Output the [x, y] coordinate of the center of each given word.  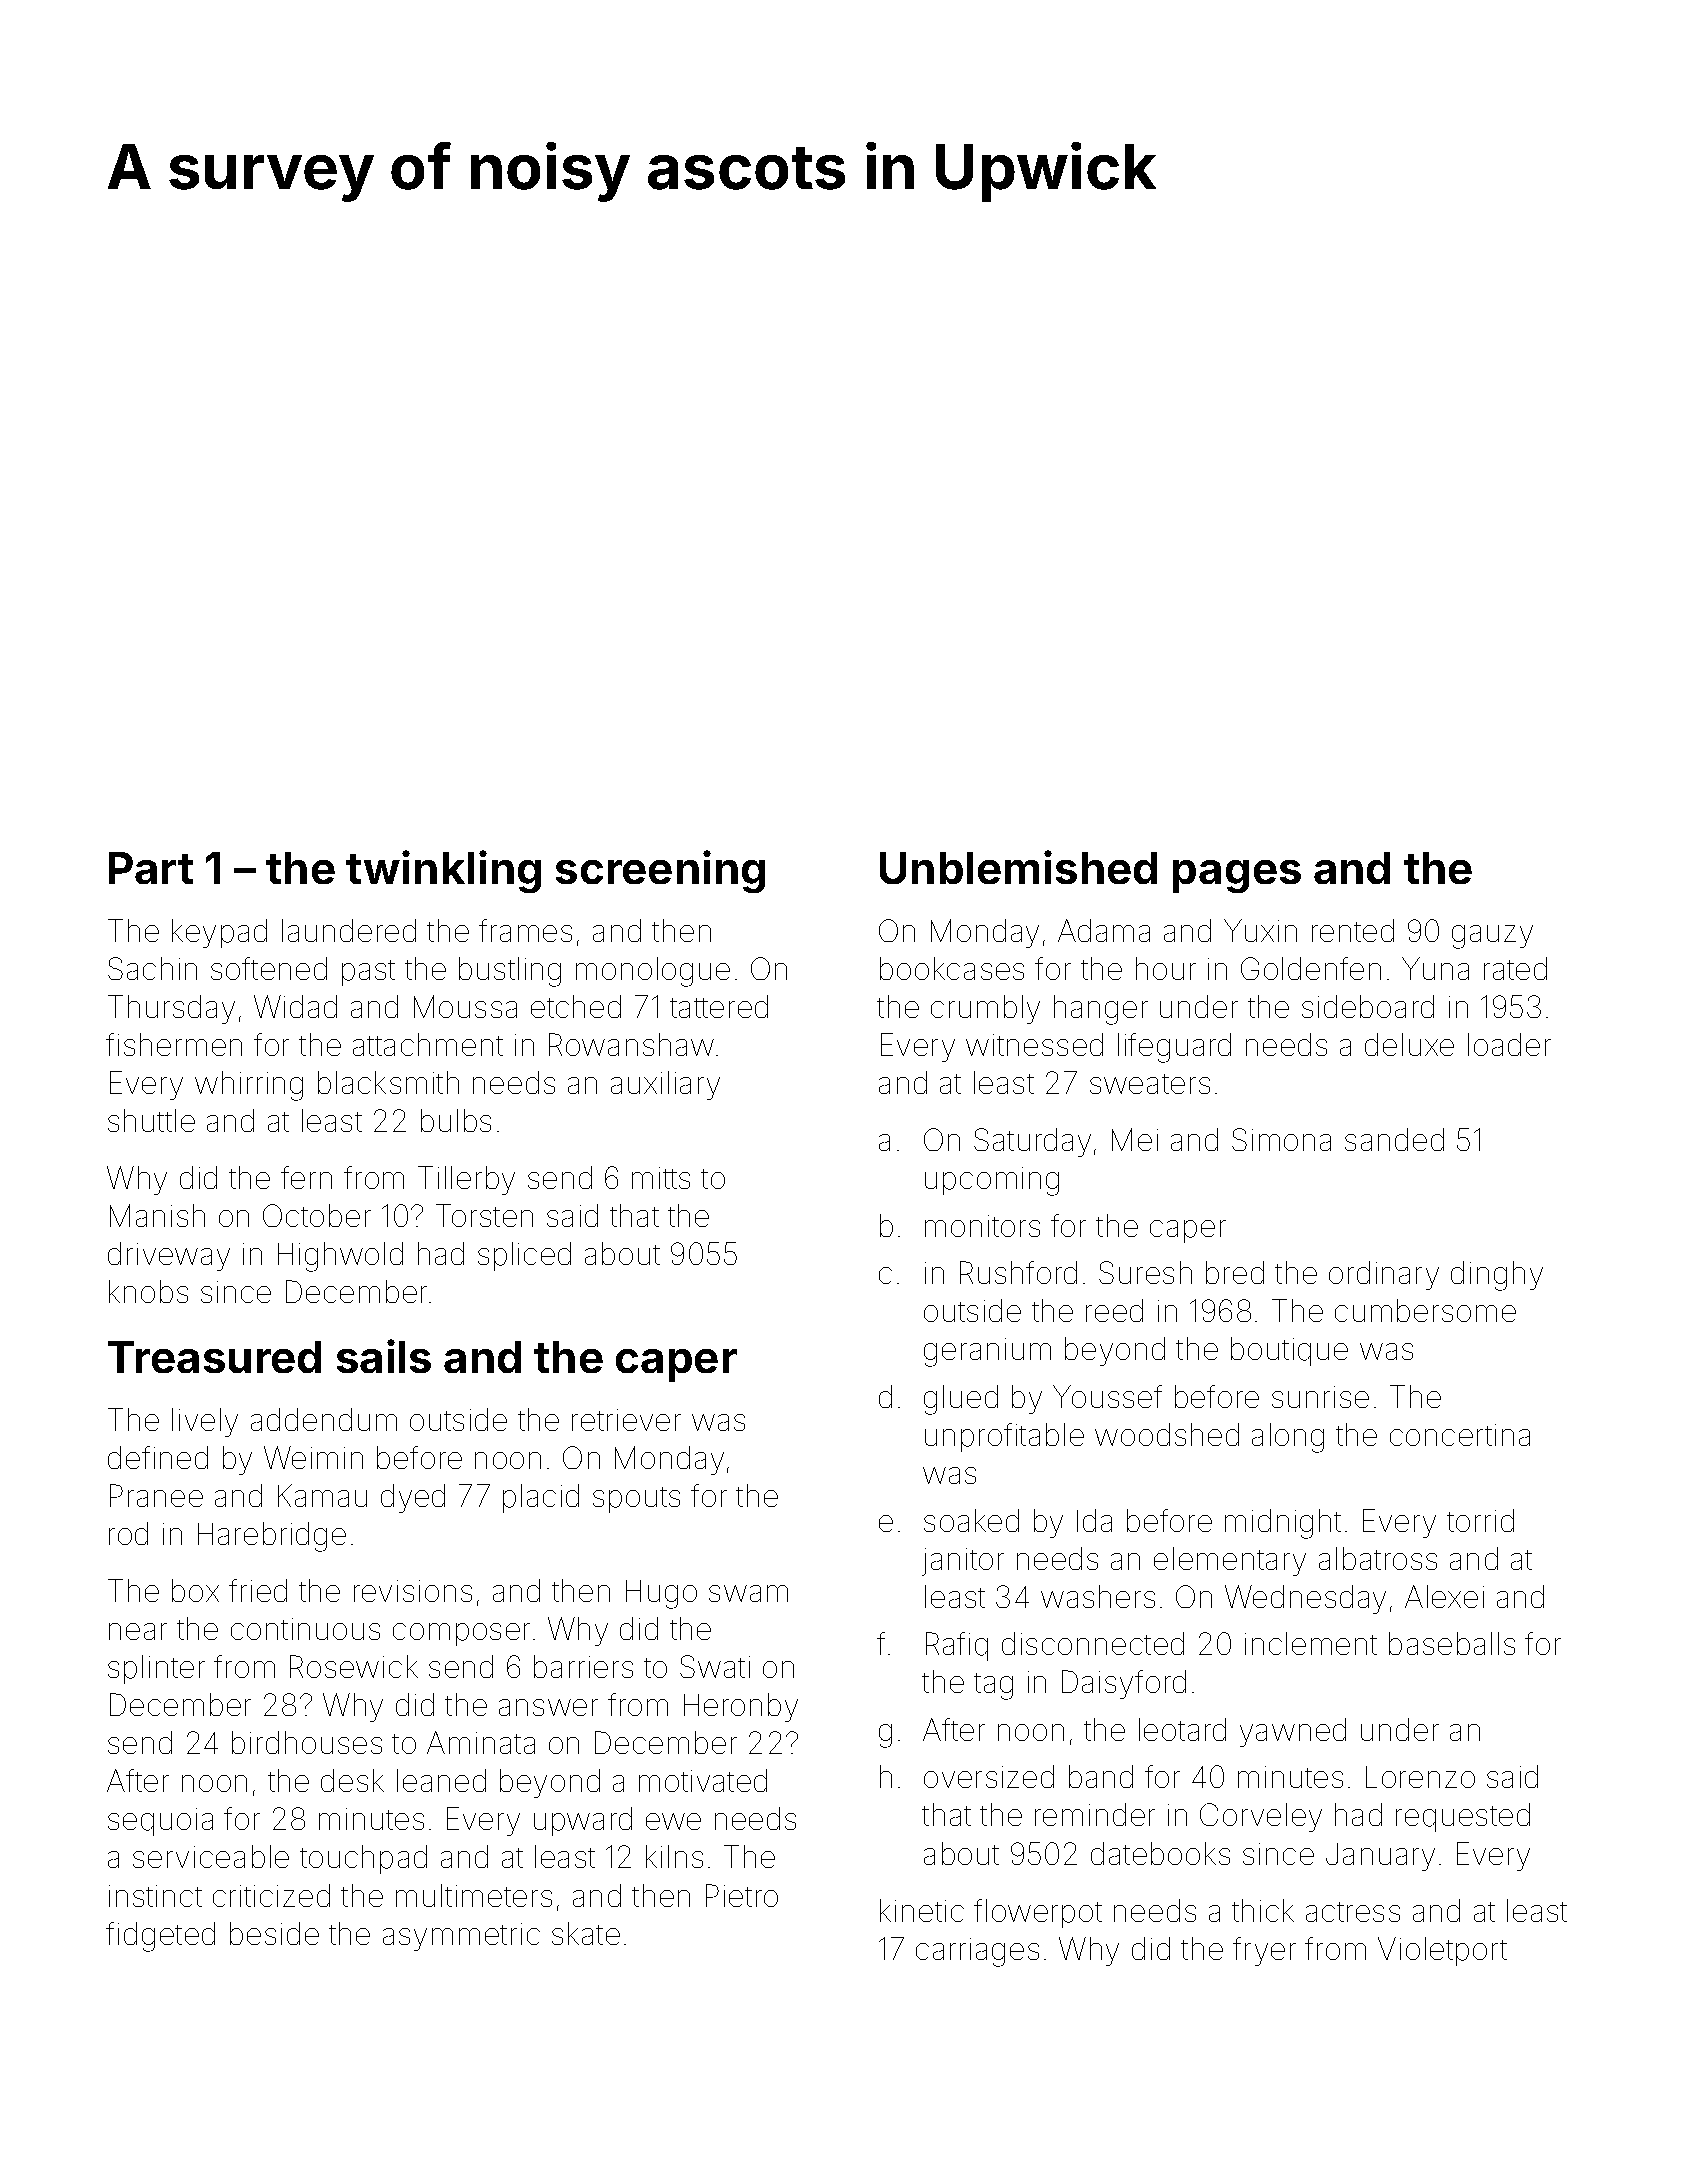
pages [1237, 876]
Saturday [1032, 1142]
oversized [989, 1776]
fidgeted [160, 1937]
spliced [524, 1256]
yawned [1293, 1732]
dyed [413, 1498]
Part [151, 868]
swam [748, 1593]
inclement [1311, 1643]
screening [660, 871]
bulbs [456, 1120]
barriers [583, 1666]
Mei [1135, 1139]
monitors [982, 1226]
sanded [1394, 1139]
